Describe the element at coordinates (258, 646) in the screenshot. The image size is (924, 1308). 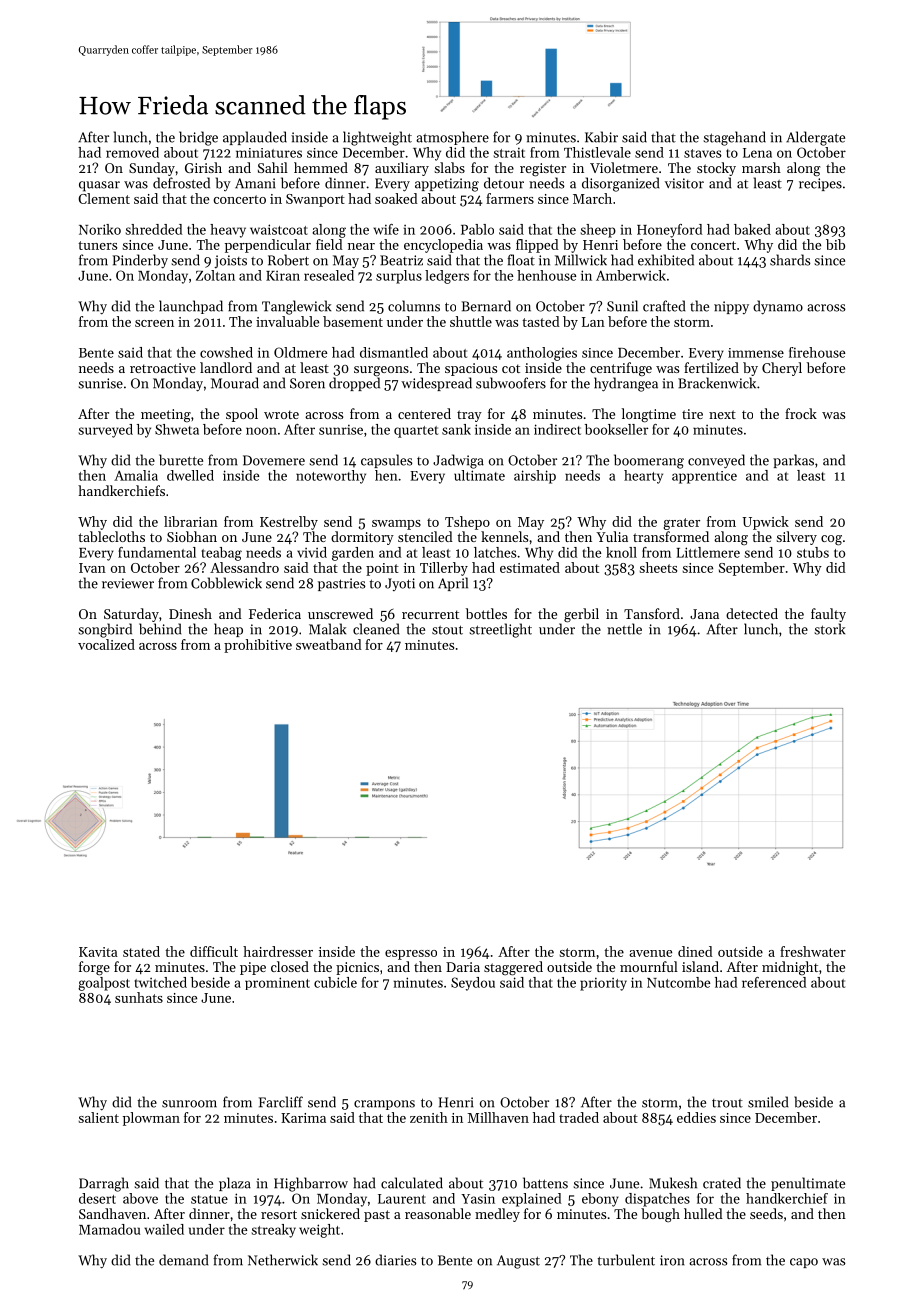
I see `prohibitive` at that location.
